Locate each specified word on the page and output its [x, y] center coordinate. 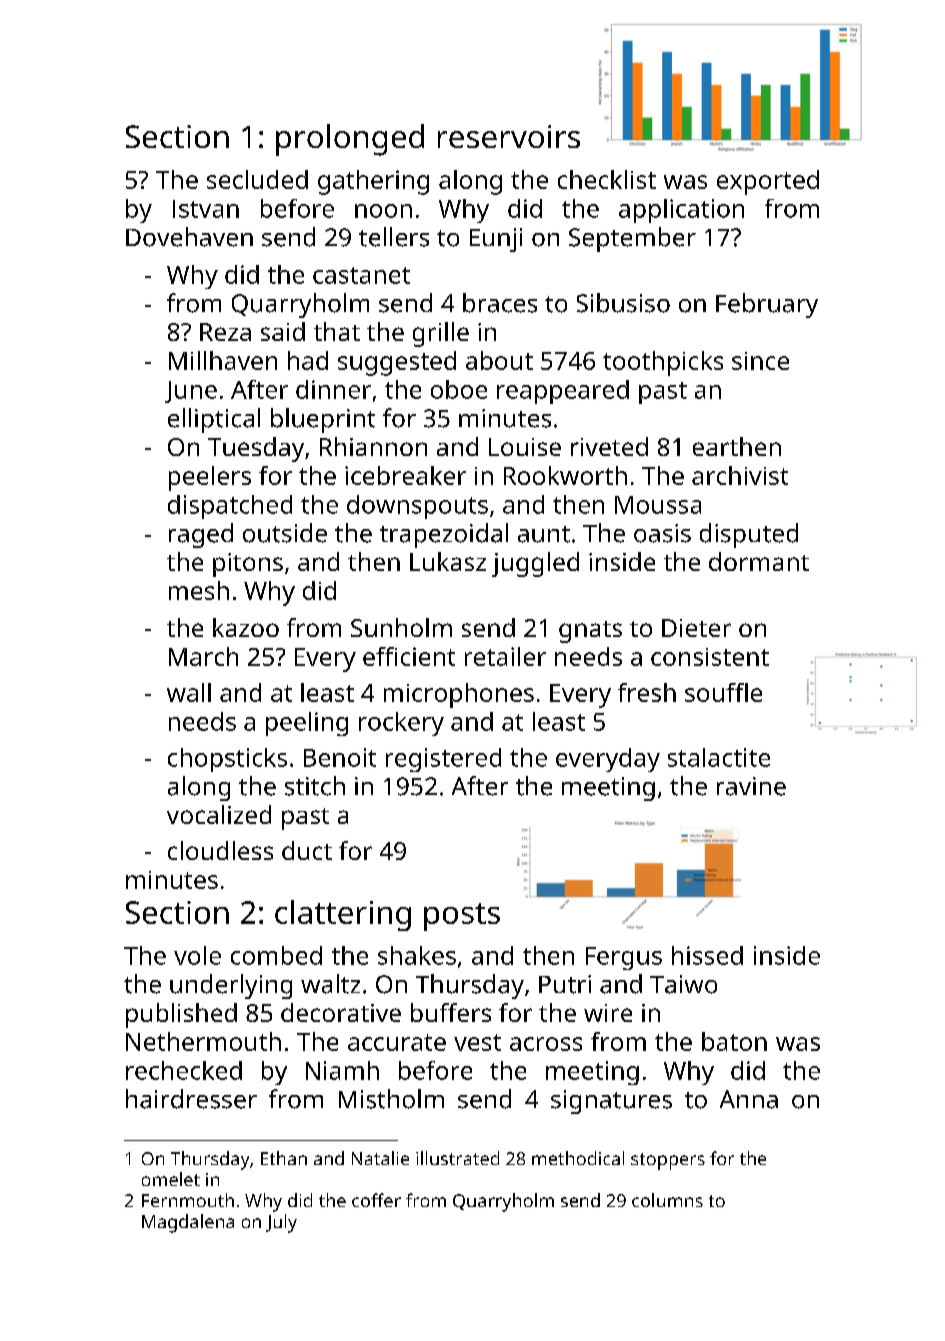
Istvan [206, 209]
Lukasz [448, 561]
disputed [749, 535]
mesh [199, 590]
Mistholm [391, 1099]
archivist [740, 475]
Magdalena [188, 1223]
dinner [333, 389]
